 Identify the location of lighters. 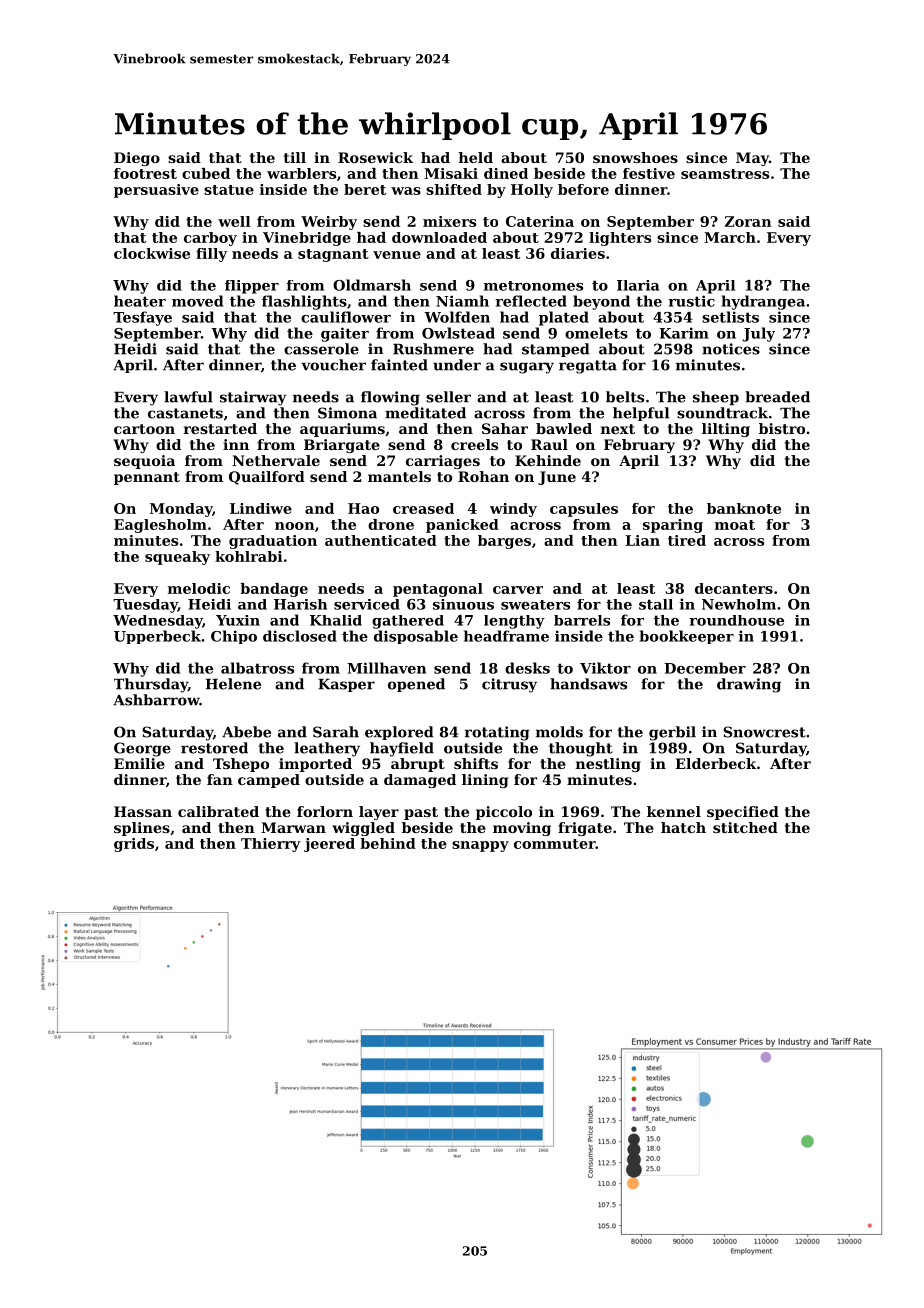
(620, 239).
